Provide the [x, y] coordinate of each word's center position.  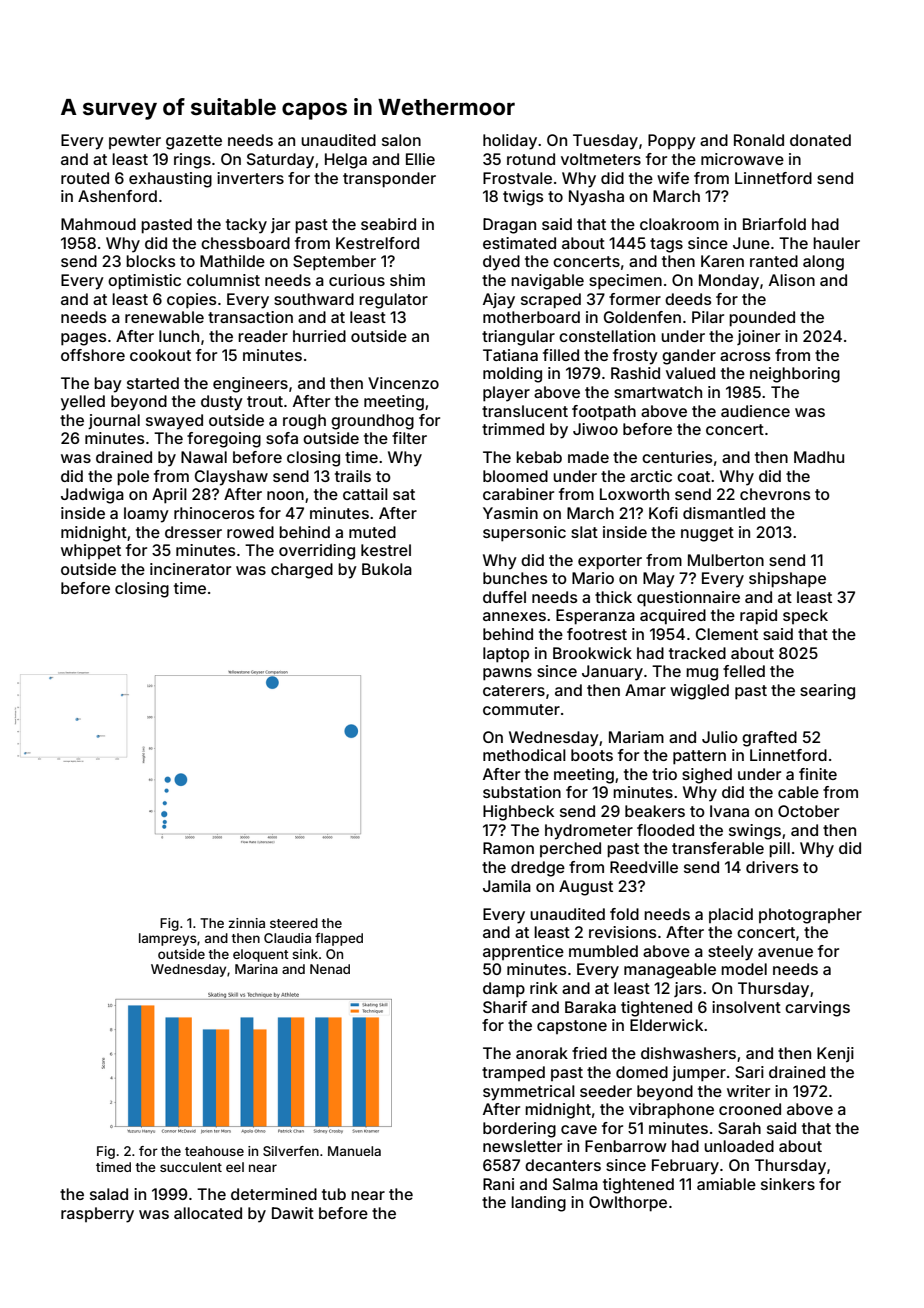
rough [304, 422]
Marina [256, 969]
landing [538, 1204]
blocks [151, 261]
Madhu [819, 457]
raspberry [97, 1215]
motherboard [531, 317]
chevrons [775, 494]
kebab [539, 457]
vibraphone [671, 1111]
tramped [513, 1073]
